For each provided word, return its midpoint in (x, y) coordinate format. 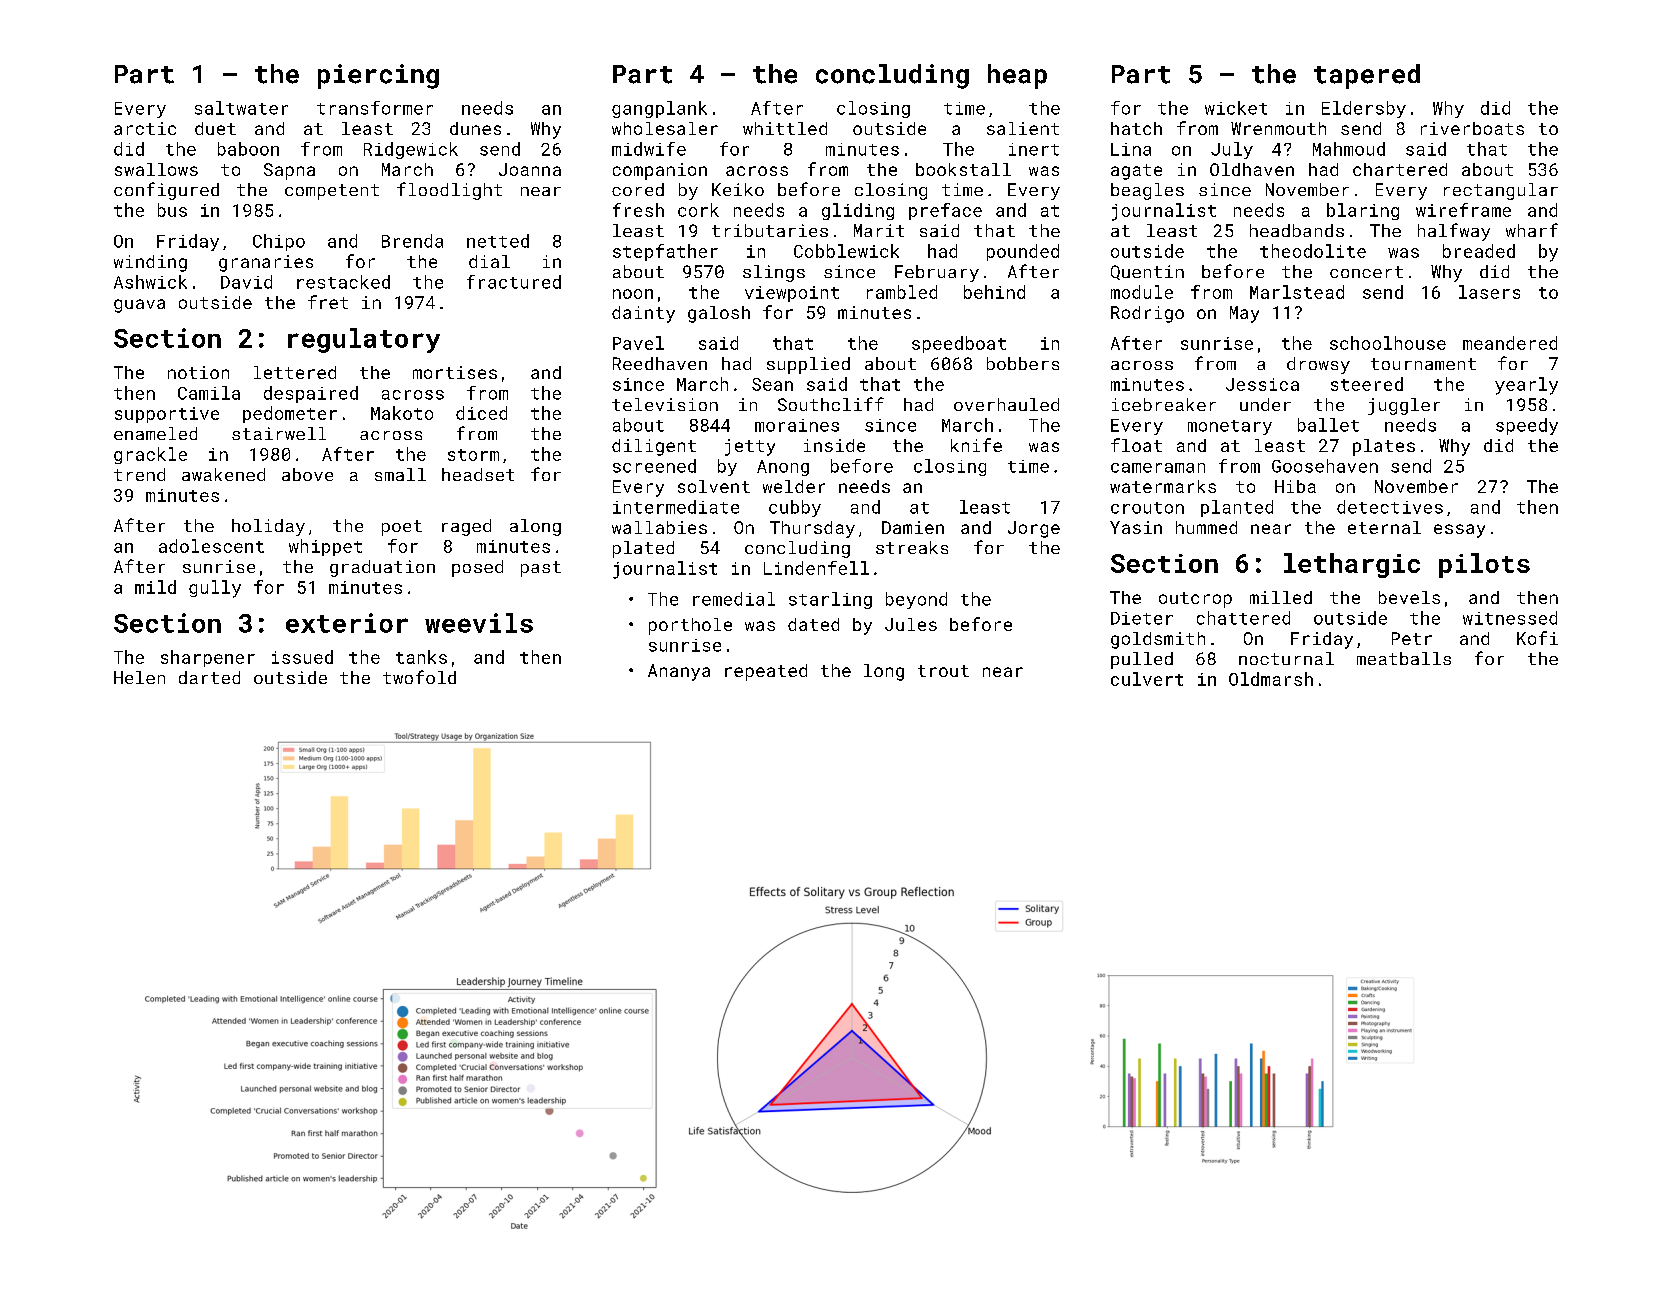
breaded (1479, 251)
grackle (150, 455)
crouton (1147, 508)
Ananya (679, 672)
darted (209, 677)
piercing (378, 76)
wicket (1236, 108)
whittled (785, 128)
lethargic (1352, 565)
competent (332, 192)
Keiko (738, 189)
